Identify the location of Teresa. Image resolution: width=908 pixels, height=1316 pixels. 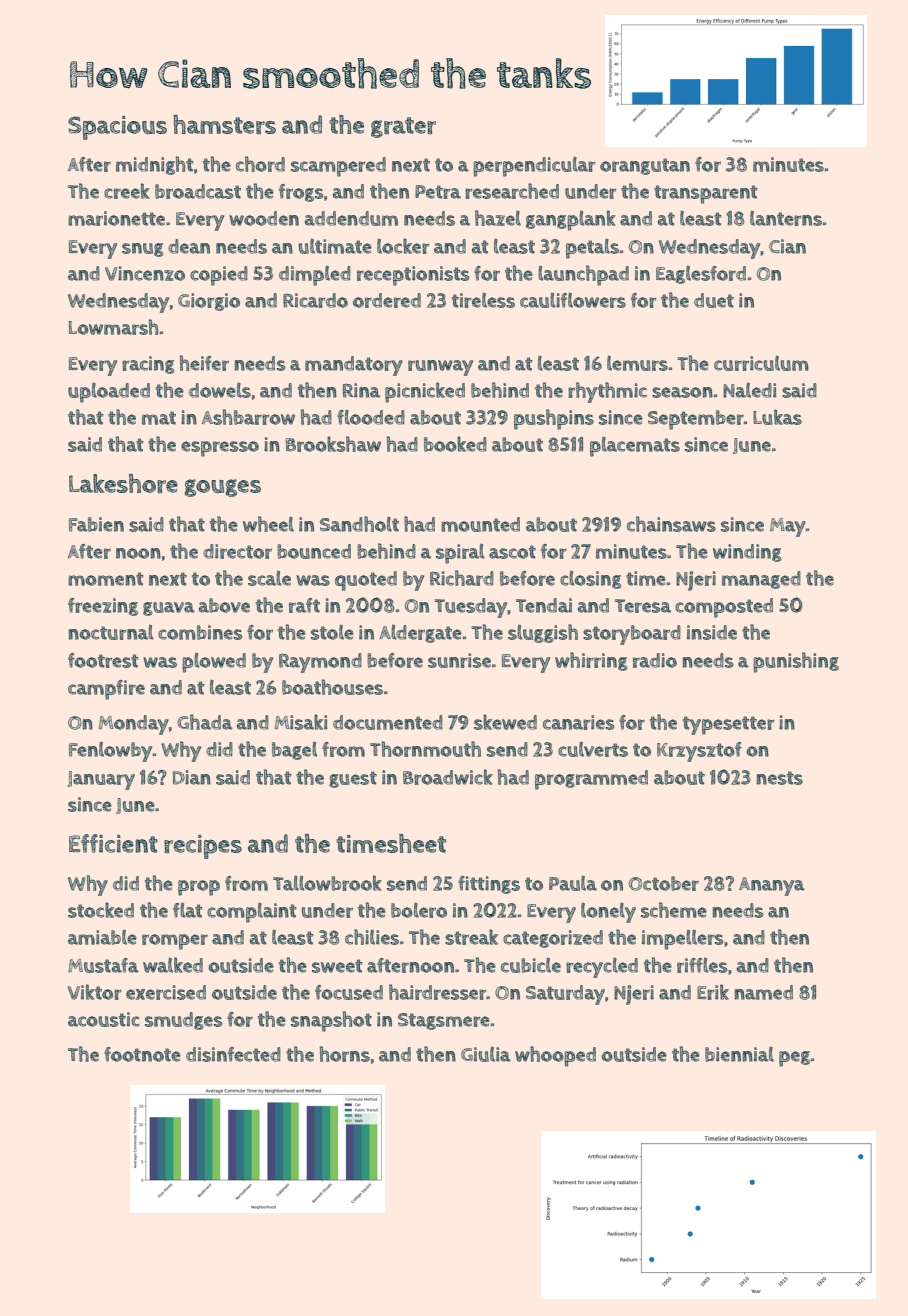
(643, 606).
